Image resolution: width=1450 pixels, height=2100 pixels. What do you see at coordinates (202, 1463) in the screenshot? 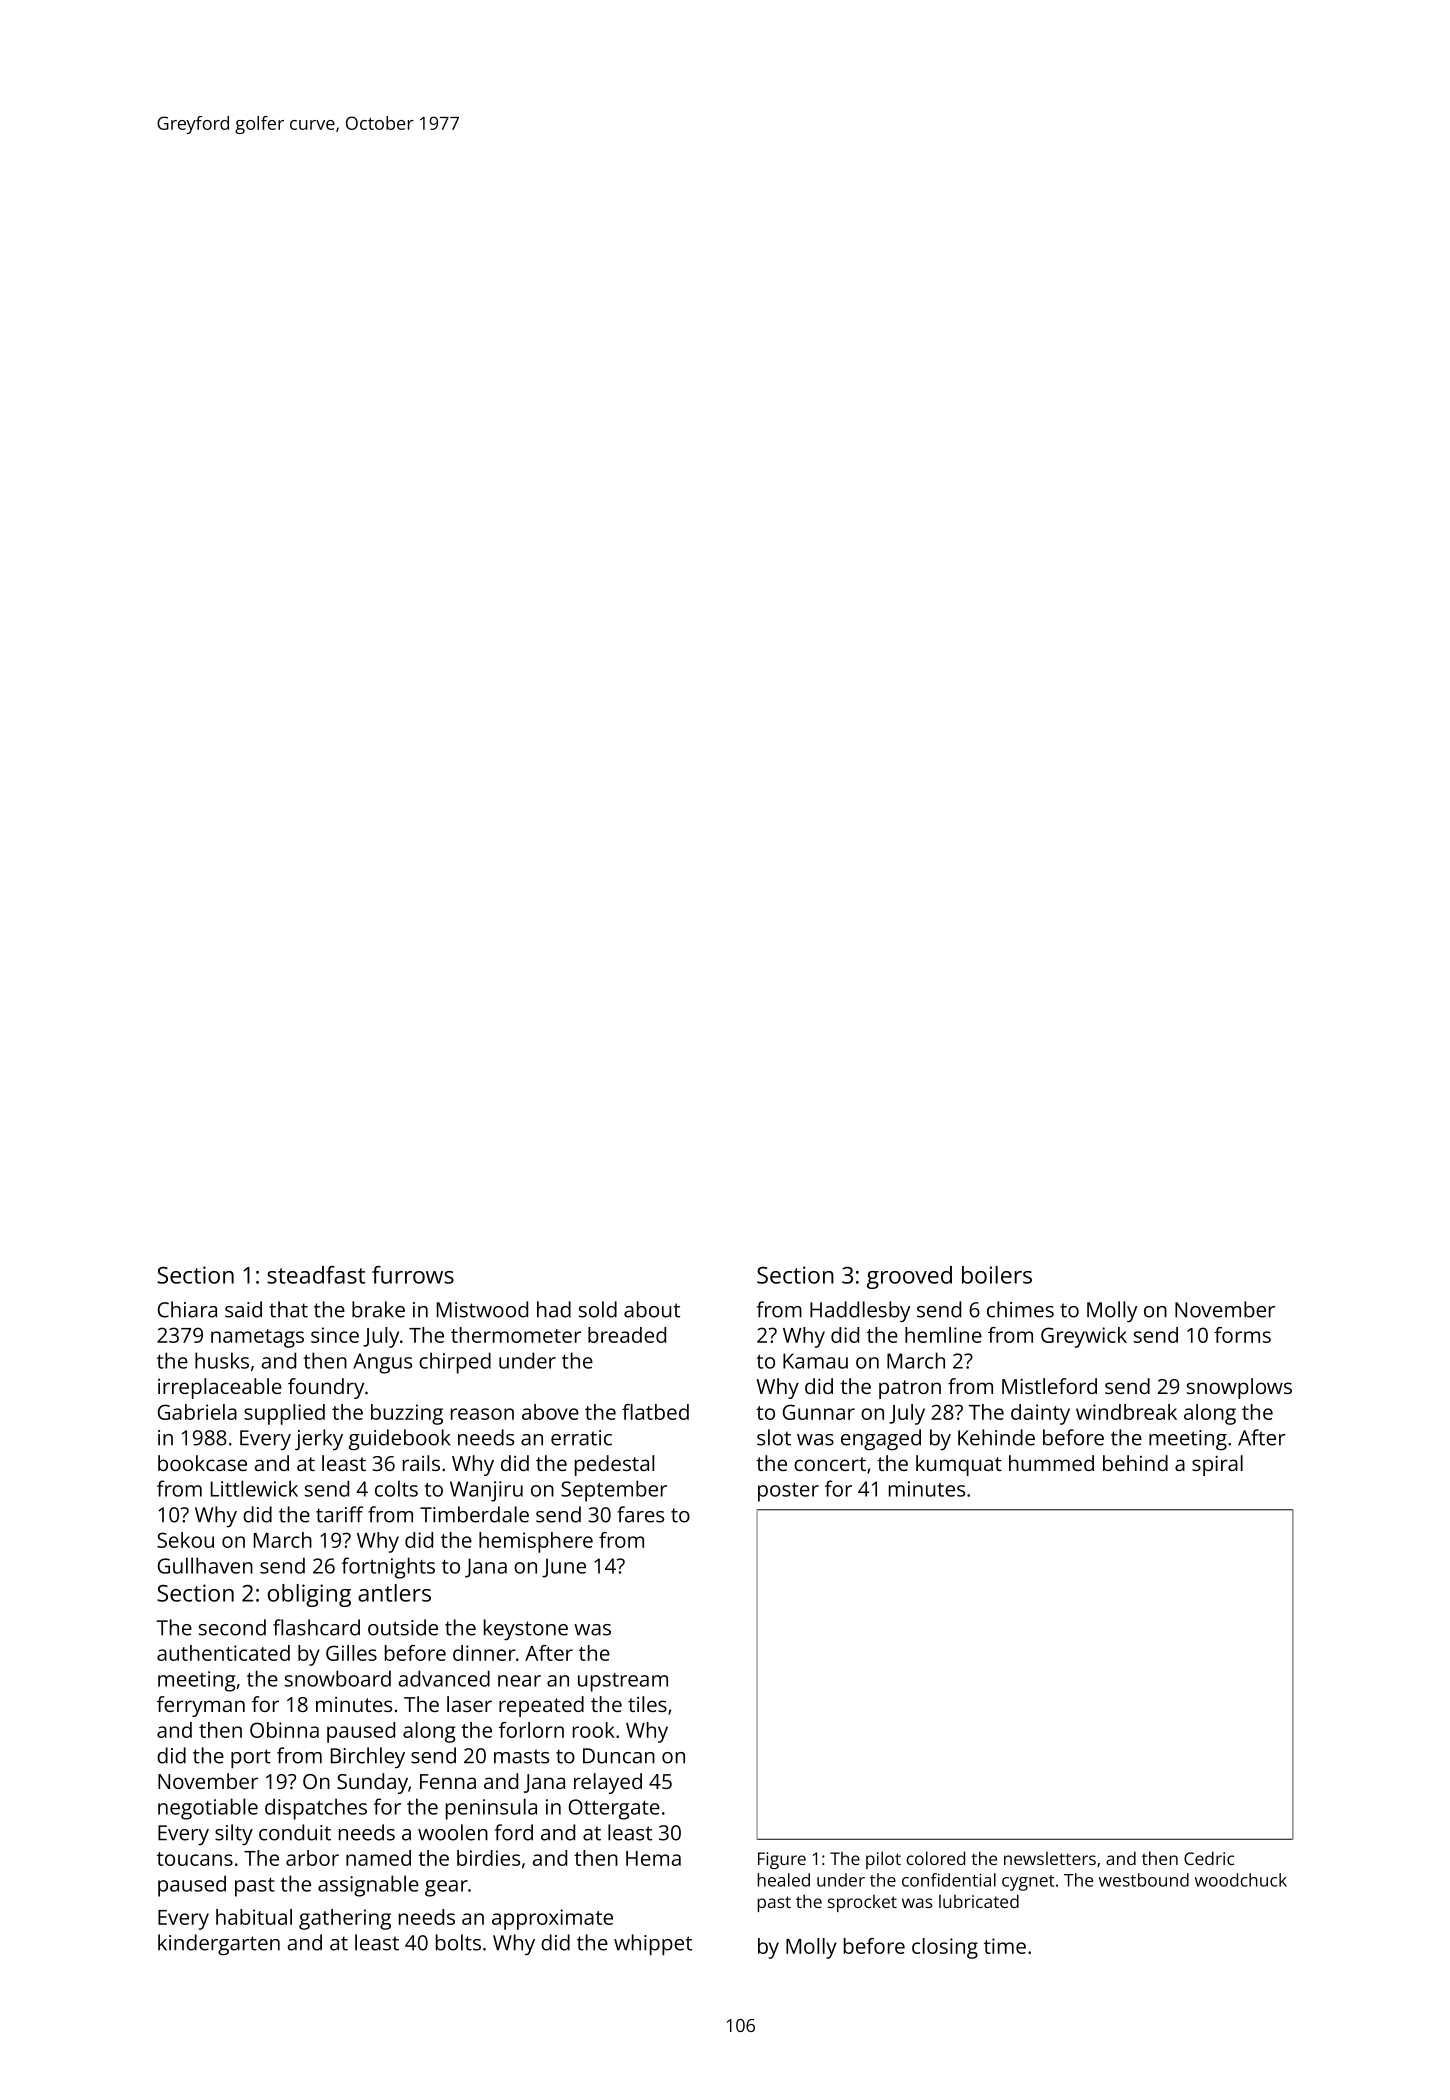
I see `bookcase` at bounding box center [202, 1463].
